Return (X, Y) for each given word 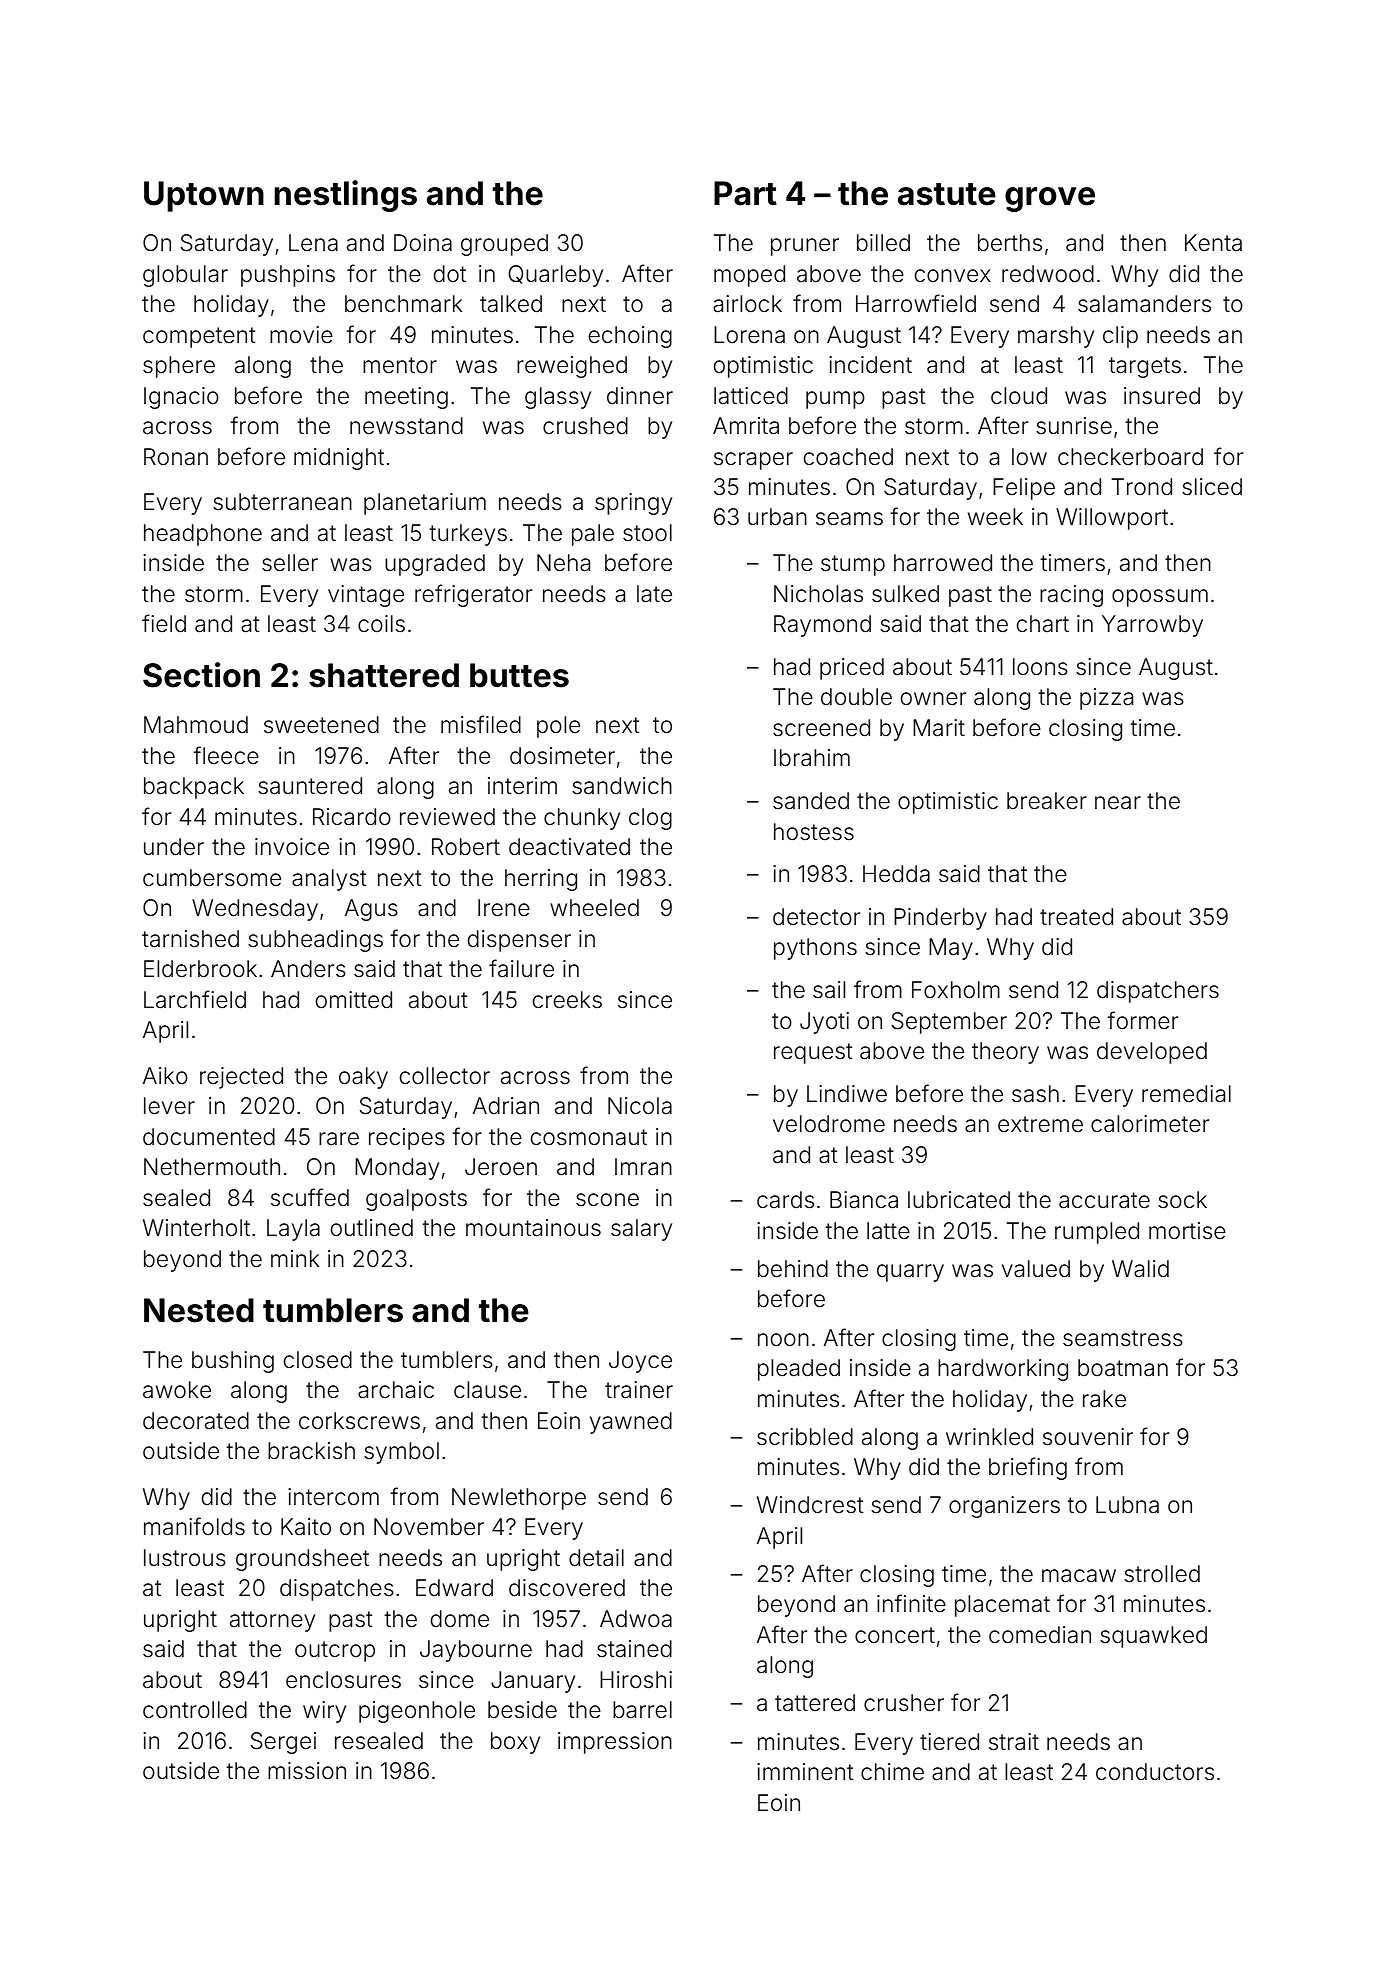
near (1118, 803)
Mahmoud (196, 725)
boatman (1123, 1368)
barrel (642, 1710)
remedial (1186, 1094)
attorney (272, 1621)
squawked (1153, 1637)
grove (1050, 199)
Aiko (165, 1075)
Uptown (204, 196)
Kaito (306, 1527)
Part (745, 193)
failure (521, 968)
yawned (631, 1423)
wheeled (594, 908)
